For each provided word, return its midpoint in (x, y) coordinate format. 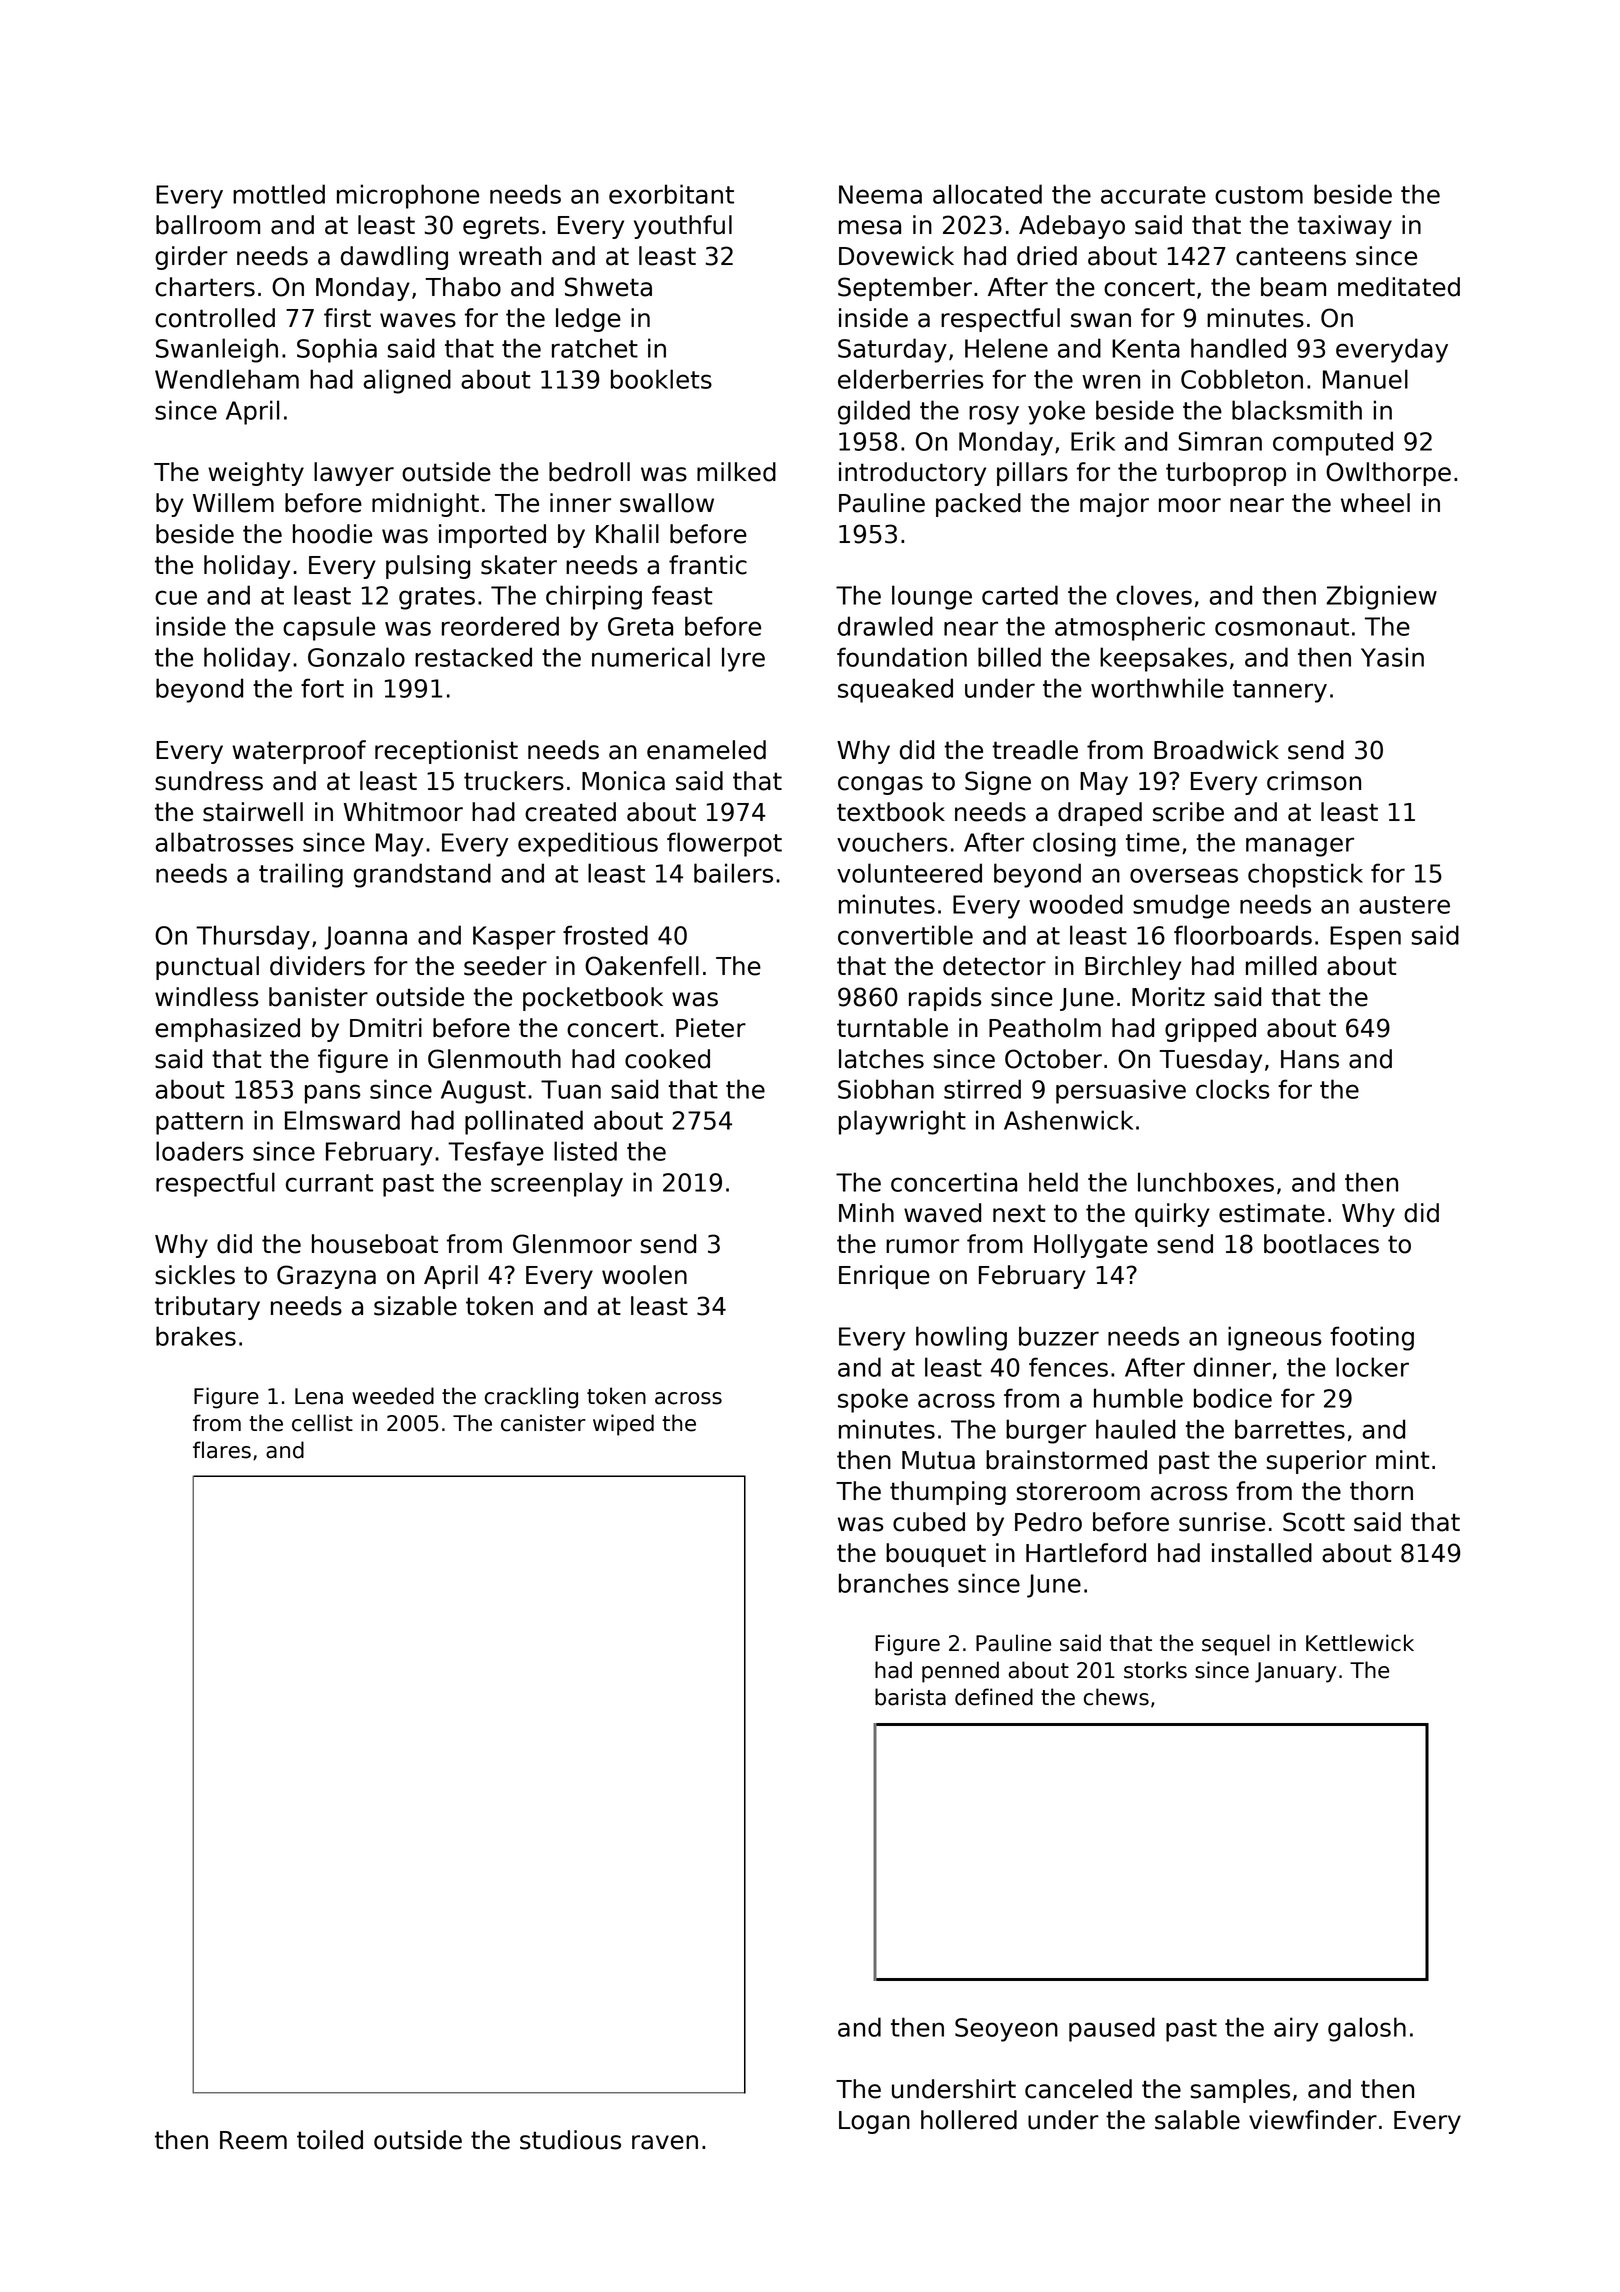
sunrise (1222, 1522)
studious (570, 2140)
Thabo (463, 287)
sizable (415, 1306)
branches (894, 1583)
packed (978, 505)
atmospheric (1130, 628)
